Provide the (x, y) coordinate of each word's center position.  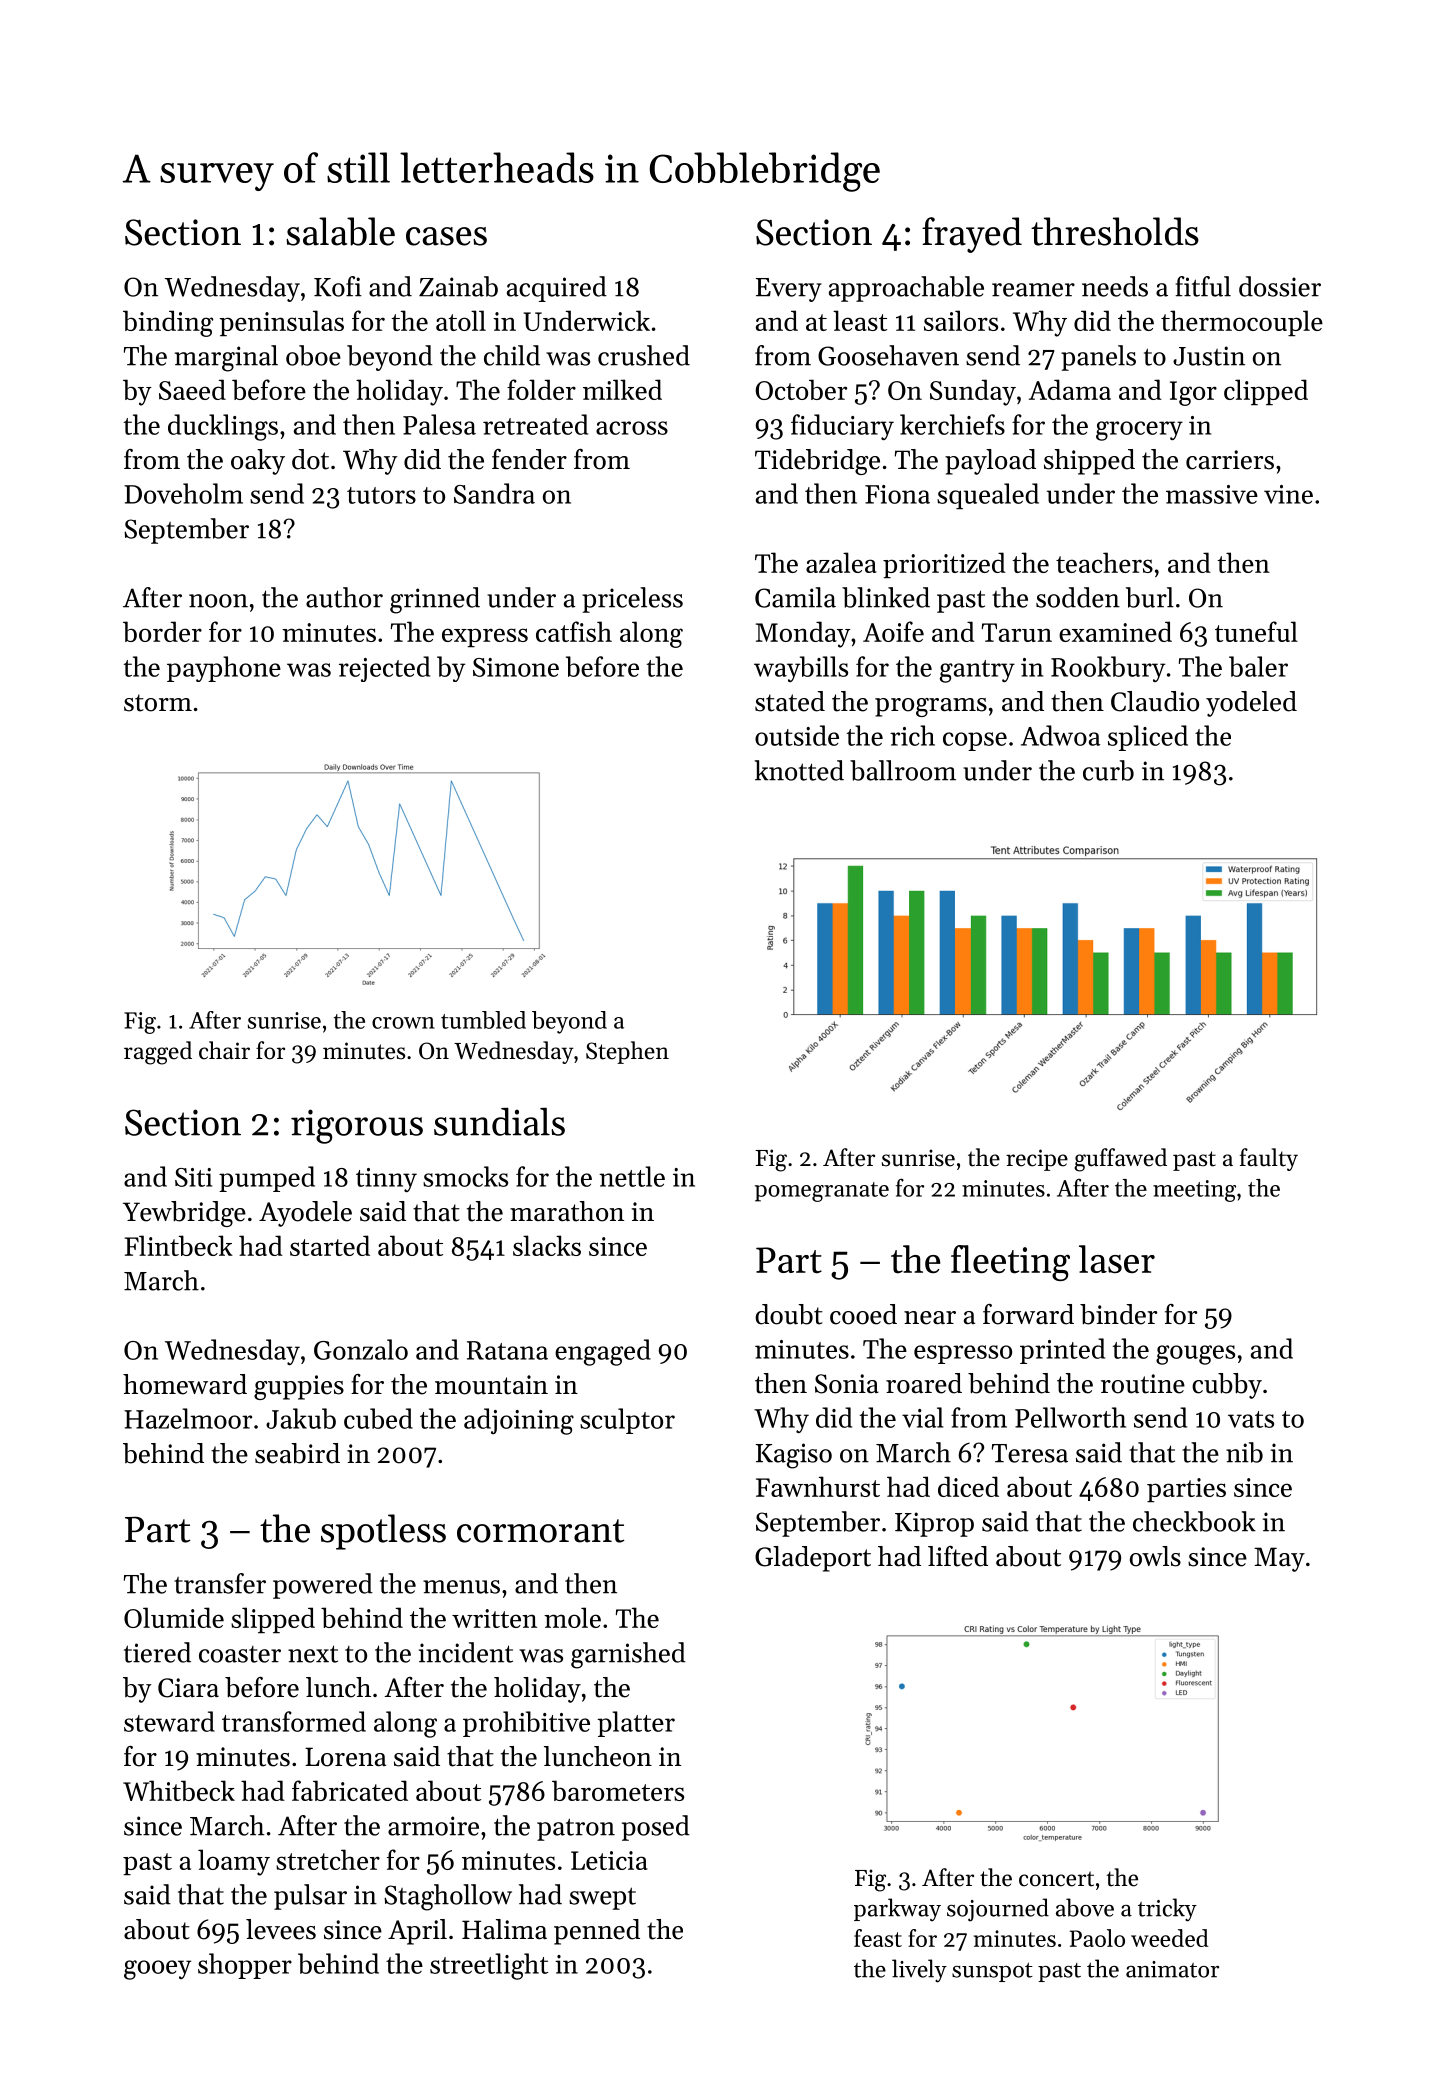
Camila (795, 597)
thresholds (1115, 231)
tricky (1167, 1910)
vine (1288, 494)
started (330, 1245)
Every (789, 290)
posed (656, 1828)
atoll (461, 320)
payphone (224, 669)
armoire (433, 1826)
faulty (1269, 1159)
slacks (547, 1245)
